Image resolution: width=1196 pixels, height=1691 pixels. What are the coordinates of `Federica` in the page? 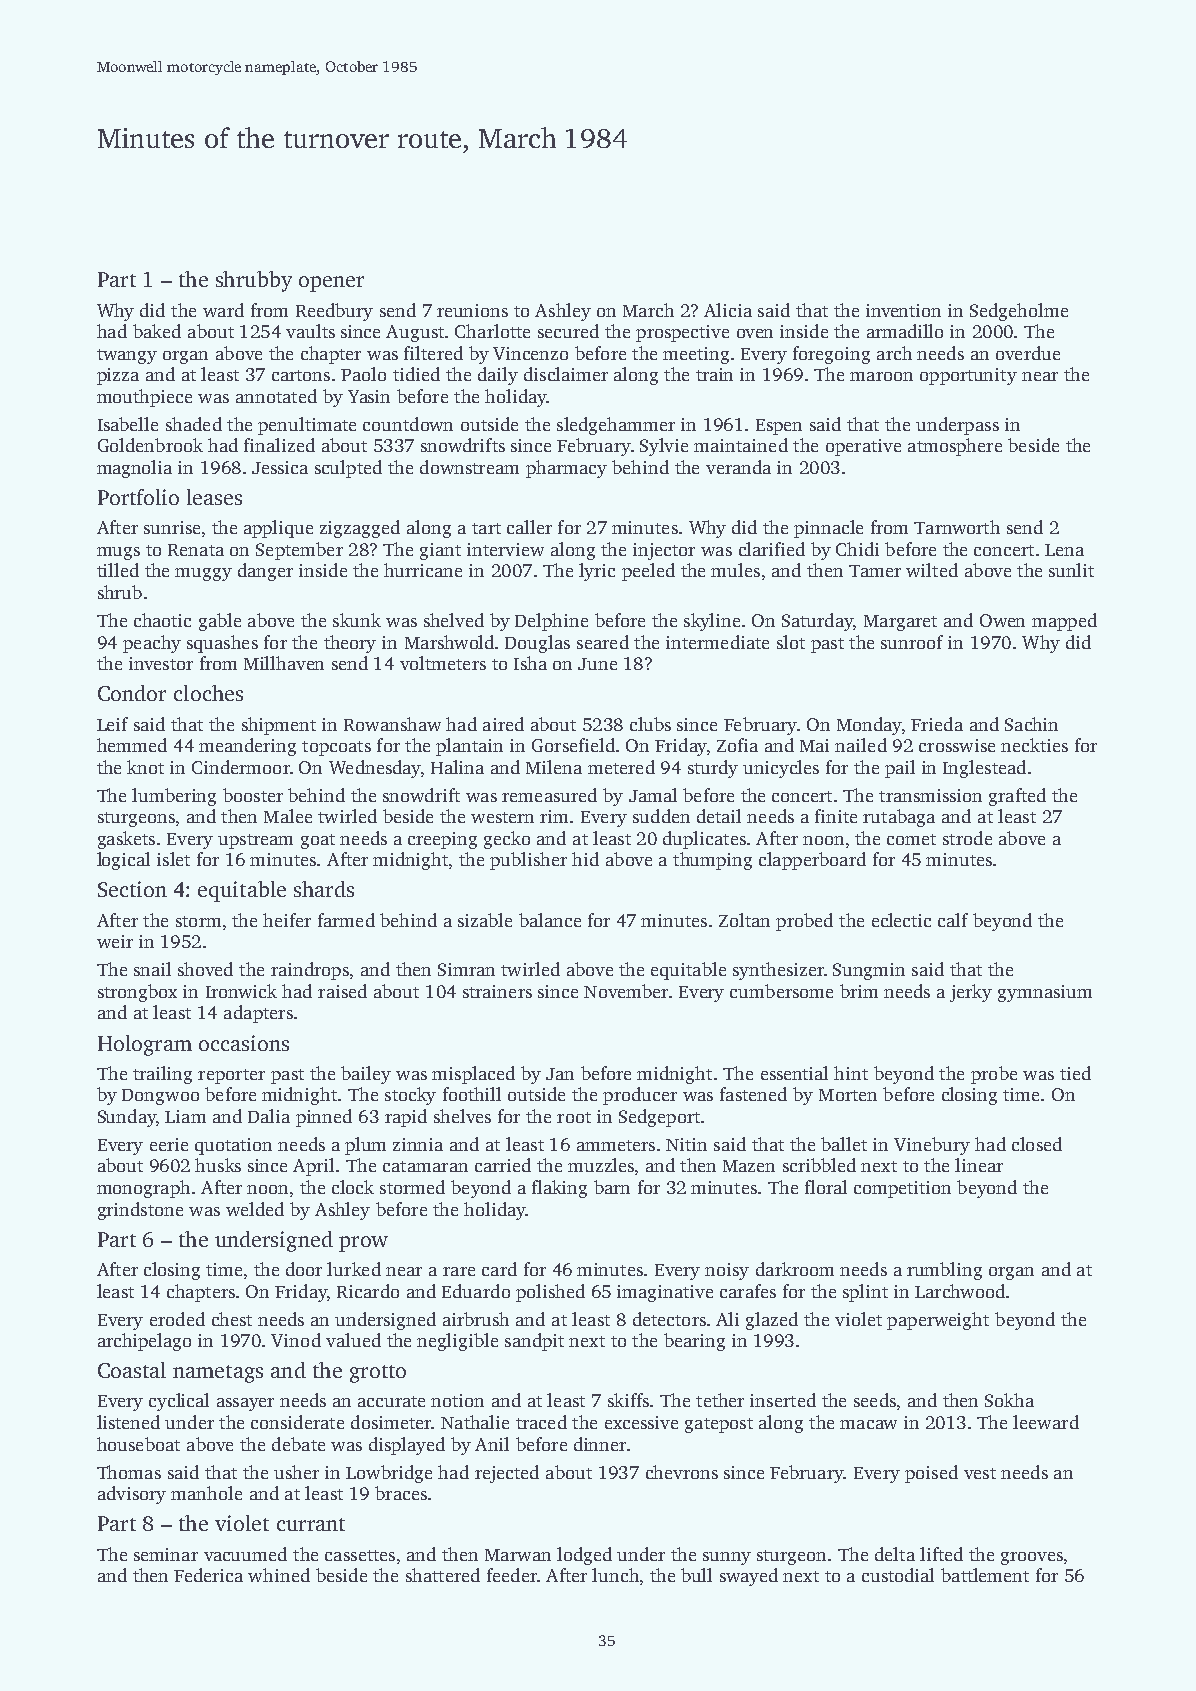 It's located at (208, 1575).
